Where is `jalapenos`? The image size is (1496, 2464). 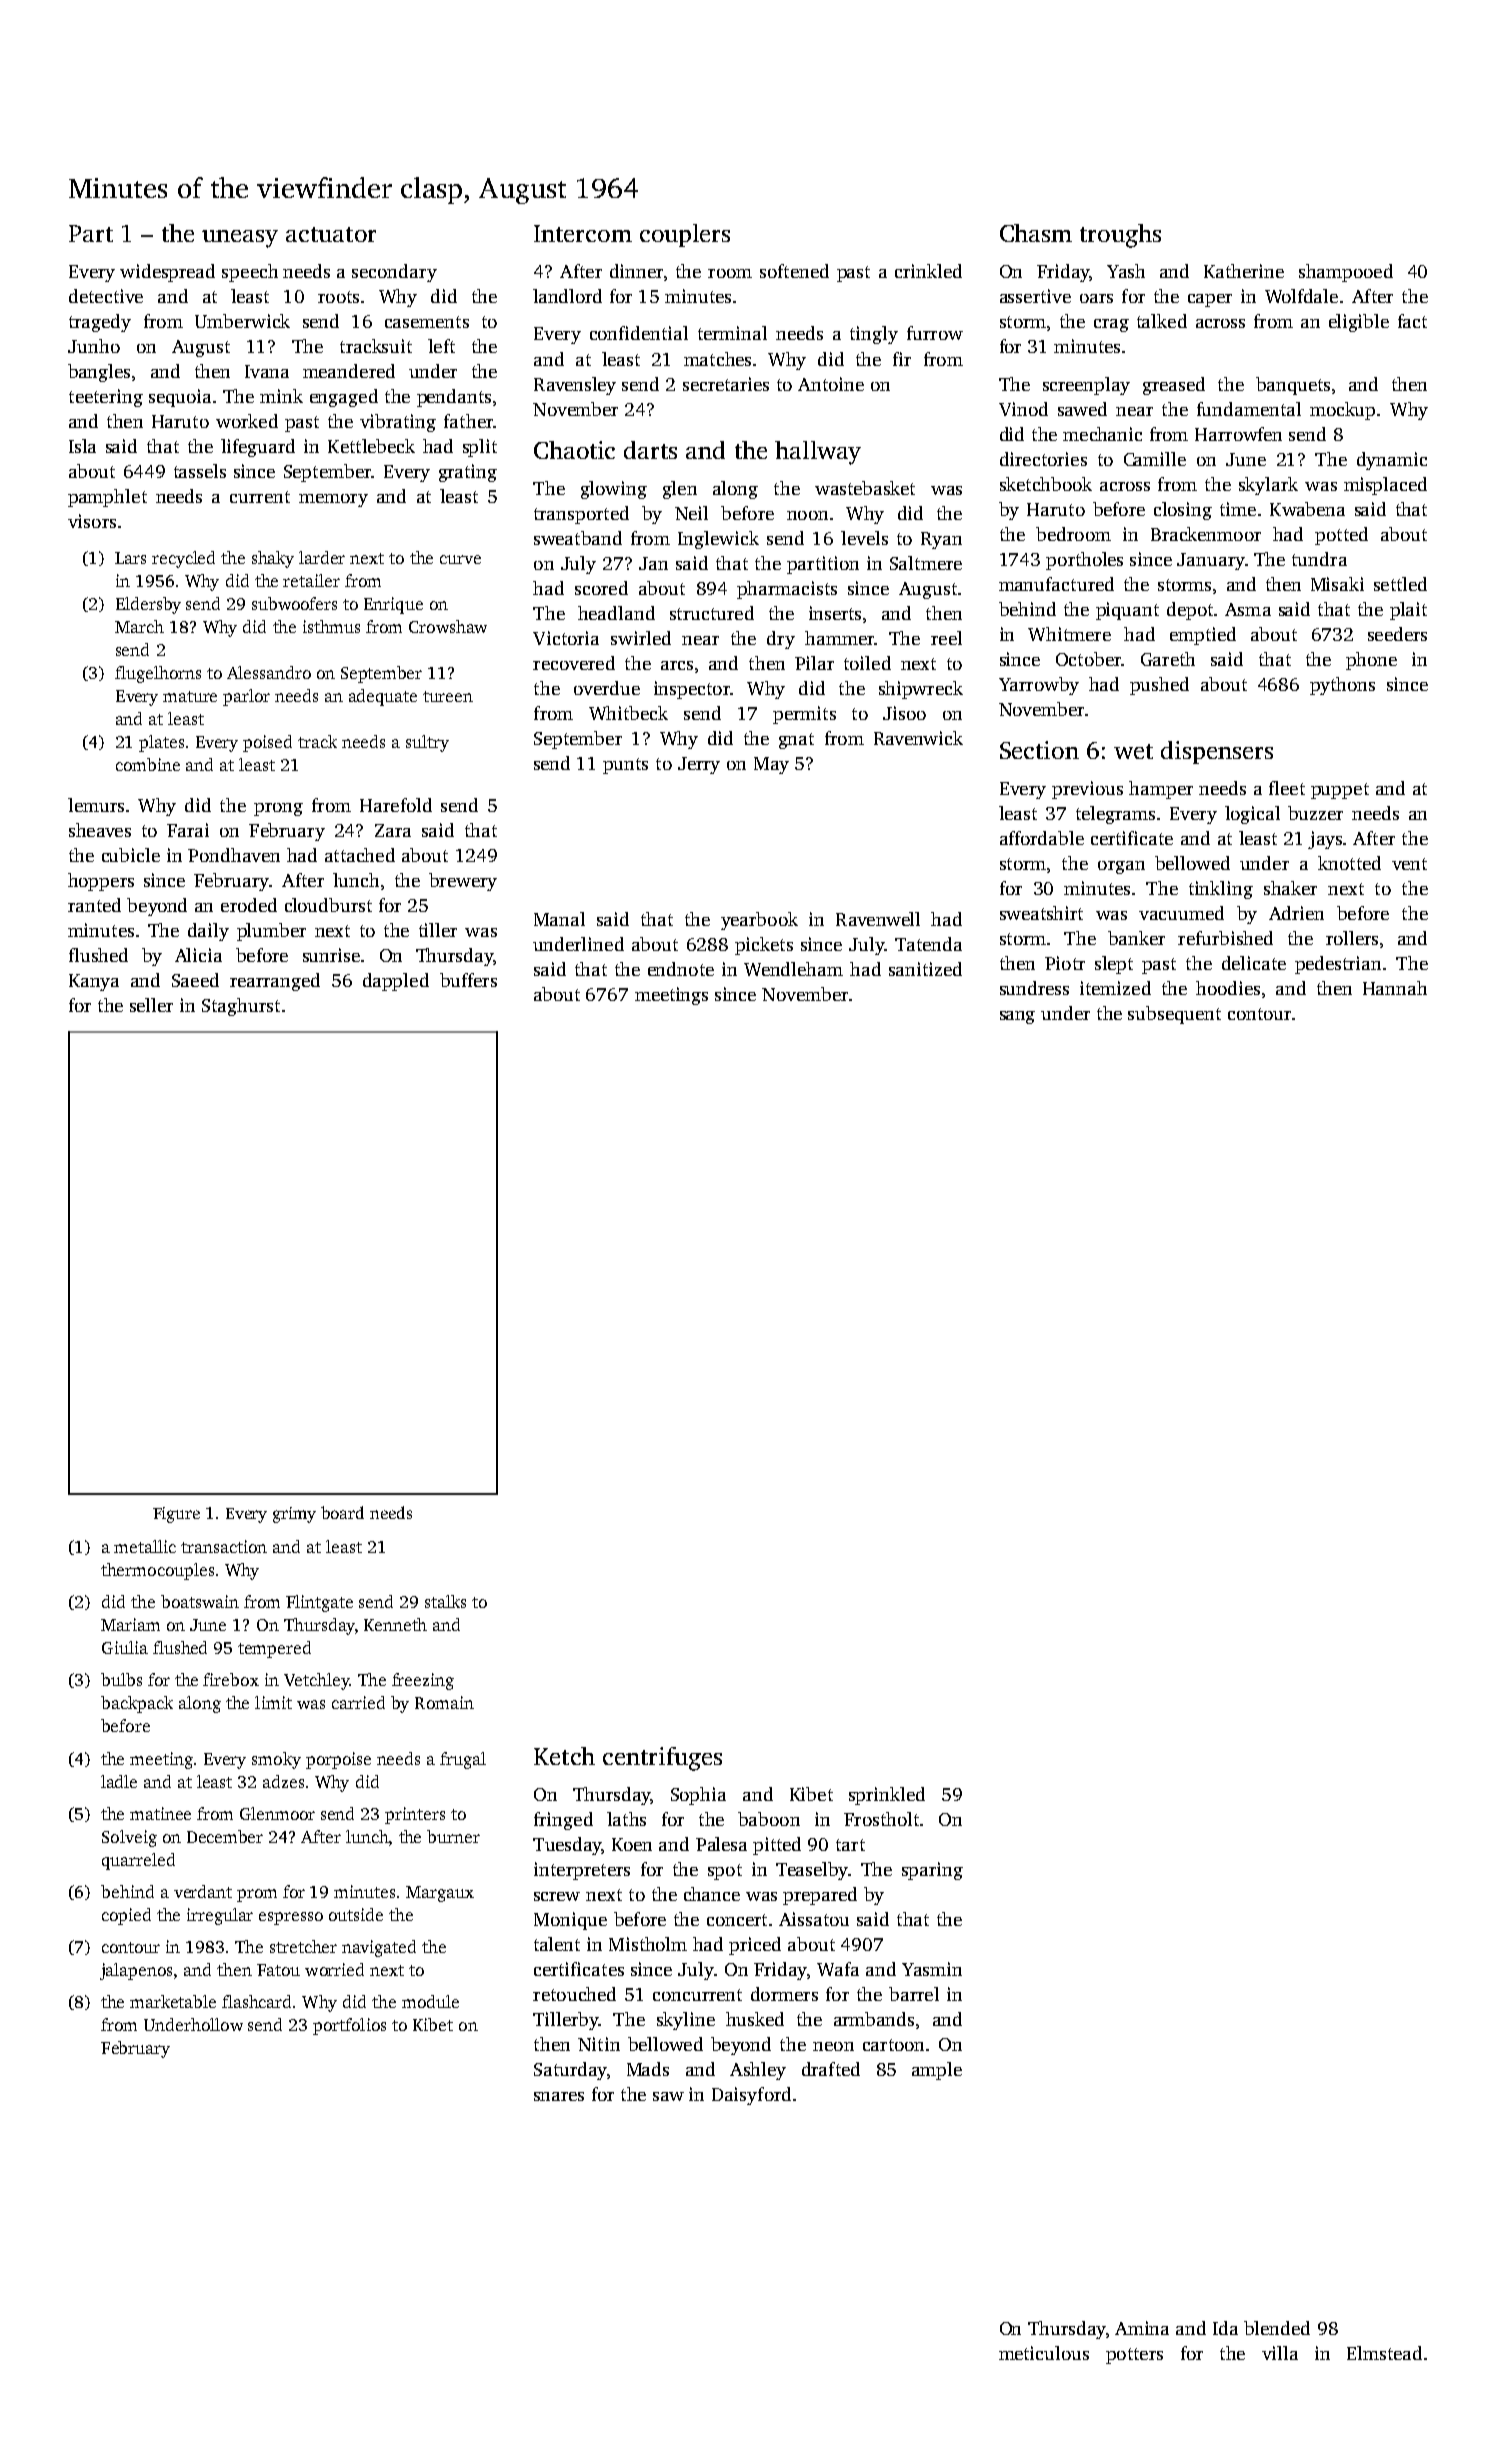
jalapenos is located at coordinates (136, 1971).
